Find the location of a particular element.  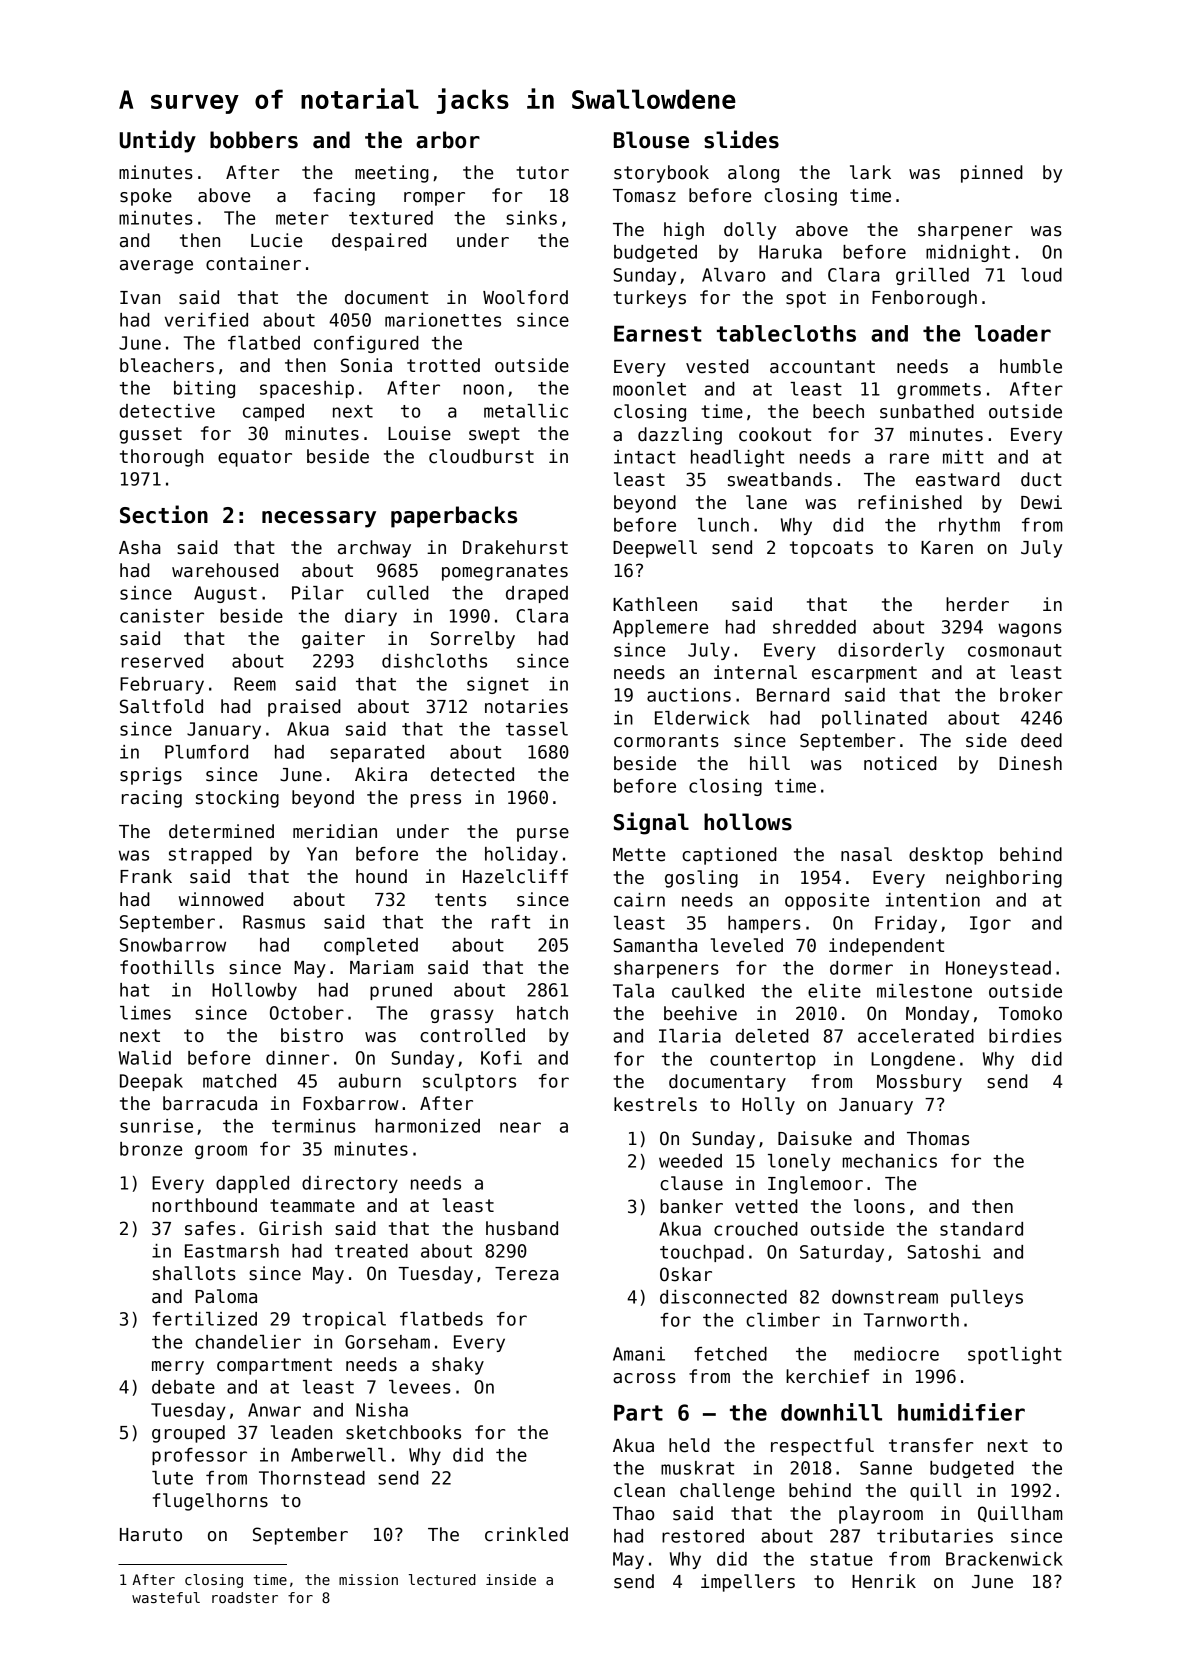

Elderwick is located at coordinates (702, 718).
